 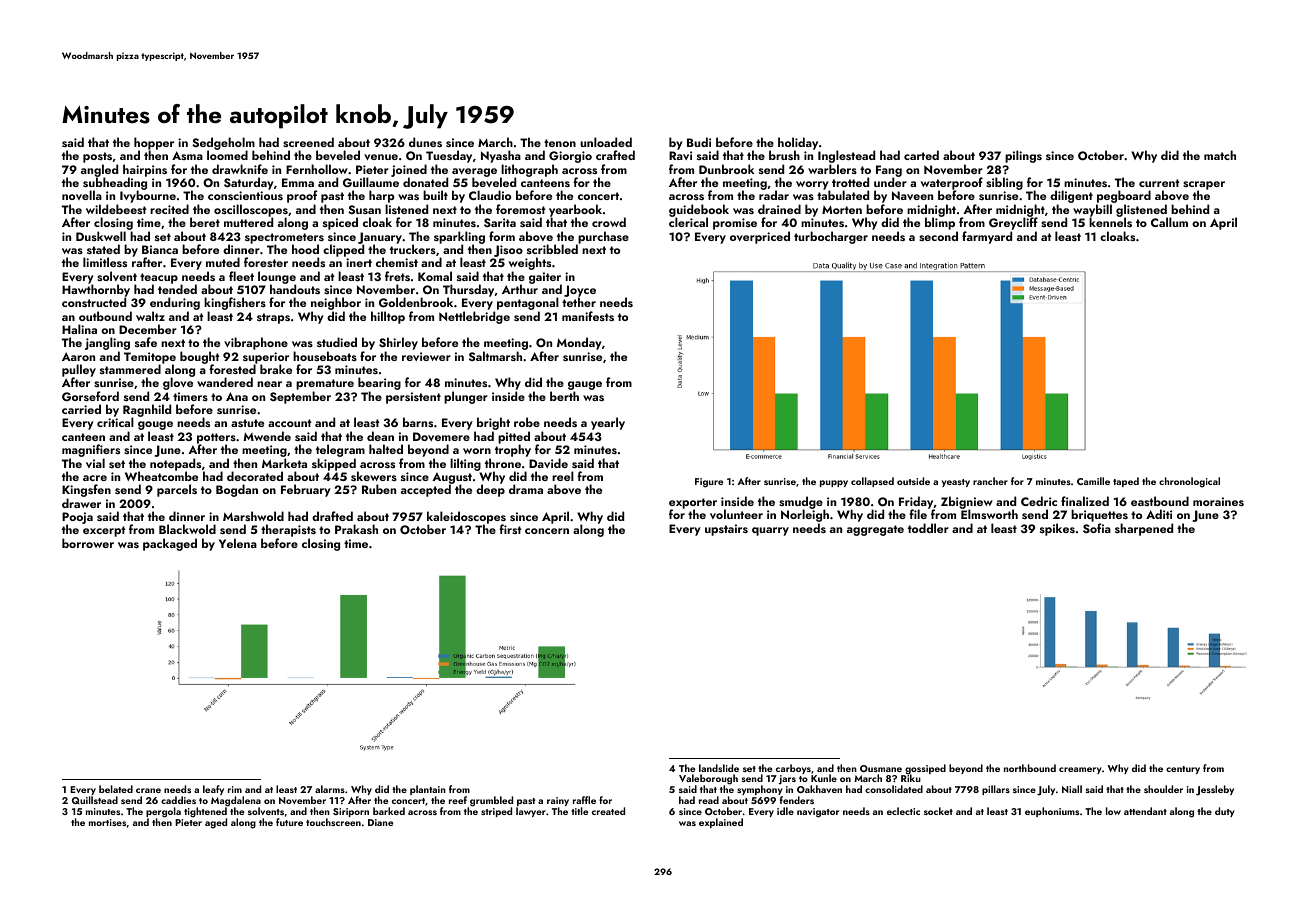 I want to click on Camille, so click(x=1093, y=481).
